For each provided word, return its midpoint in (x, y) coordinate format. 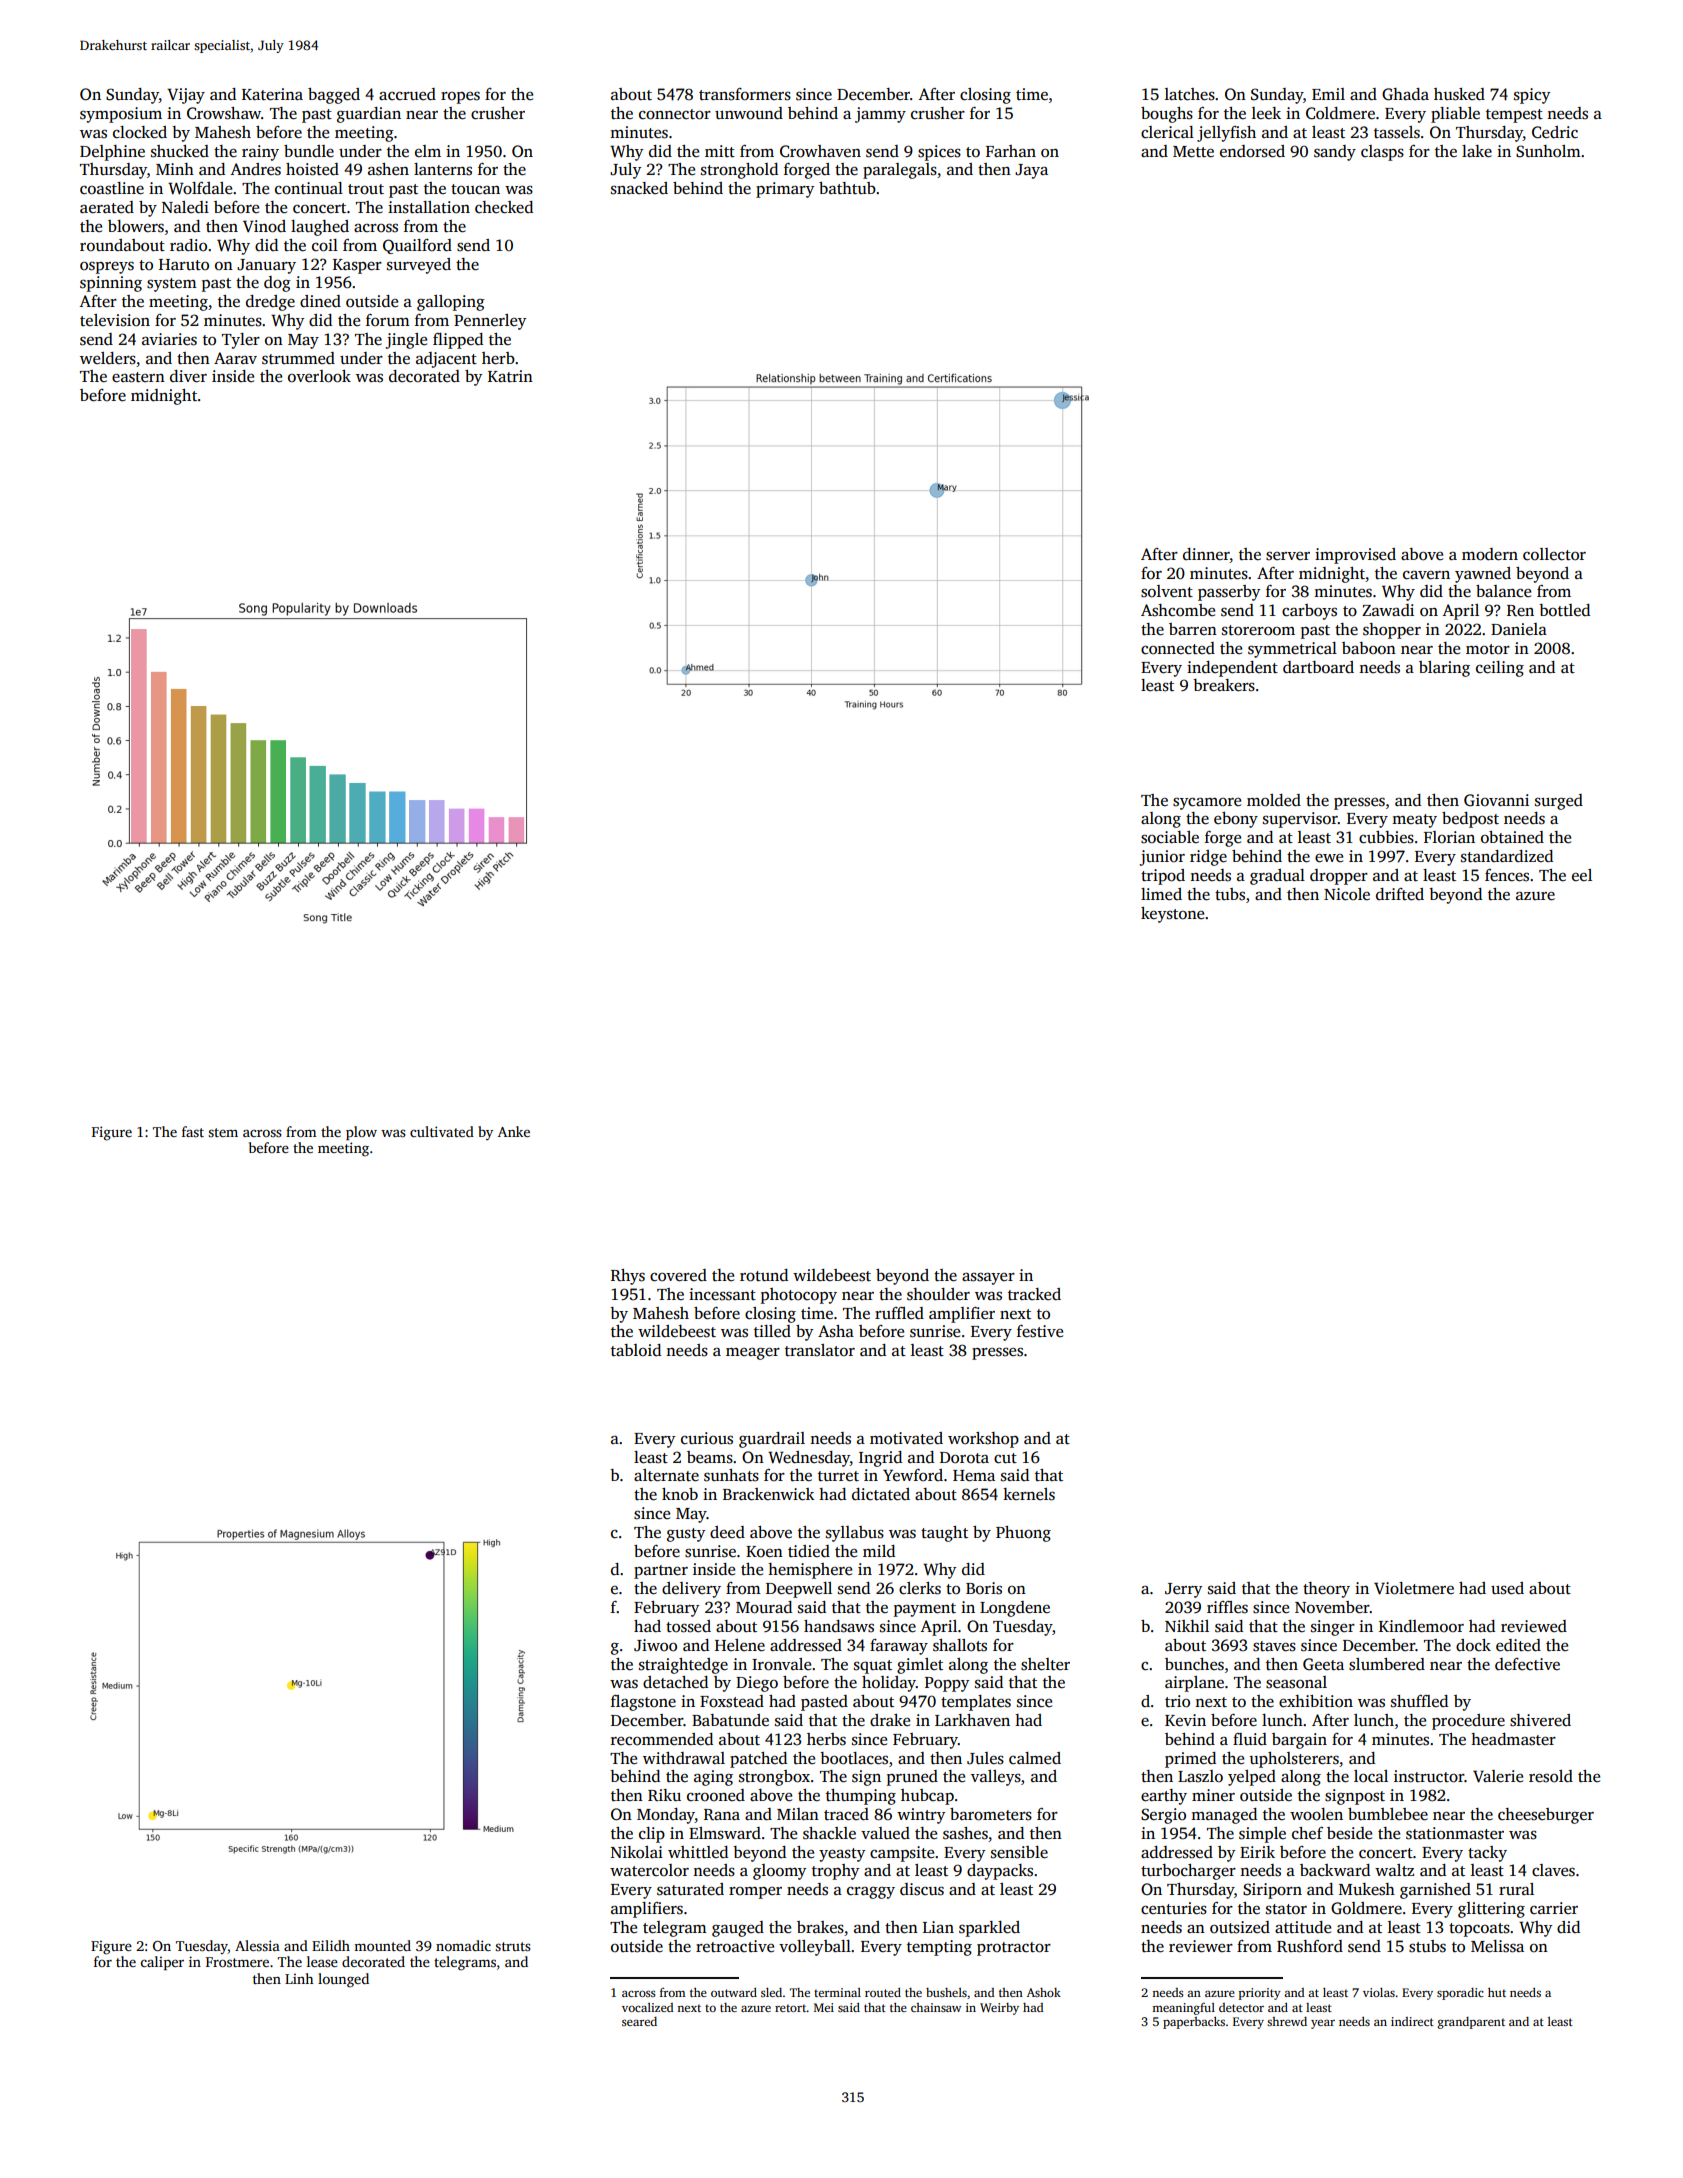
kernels (1029, 1494)
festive (1040, 1331)
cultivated (442, 1131)
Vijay (186, 96)
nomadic (463, 1945)
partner (661, 1572)
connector (675, 114)
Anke (514, 1131)
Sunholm (1548, 151)
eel (1582, 875)
